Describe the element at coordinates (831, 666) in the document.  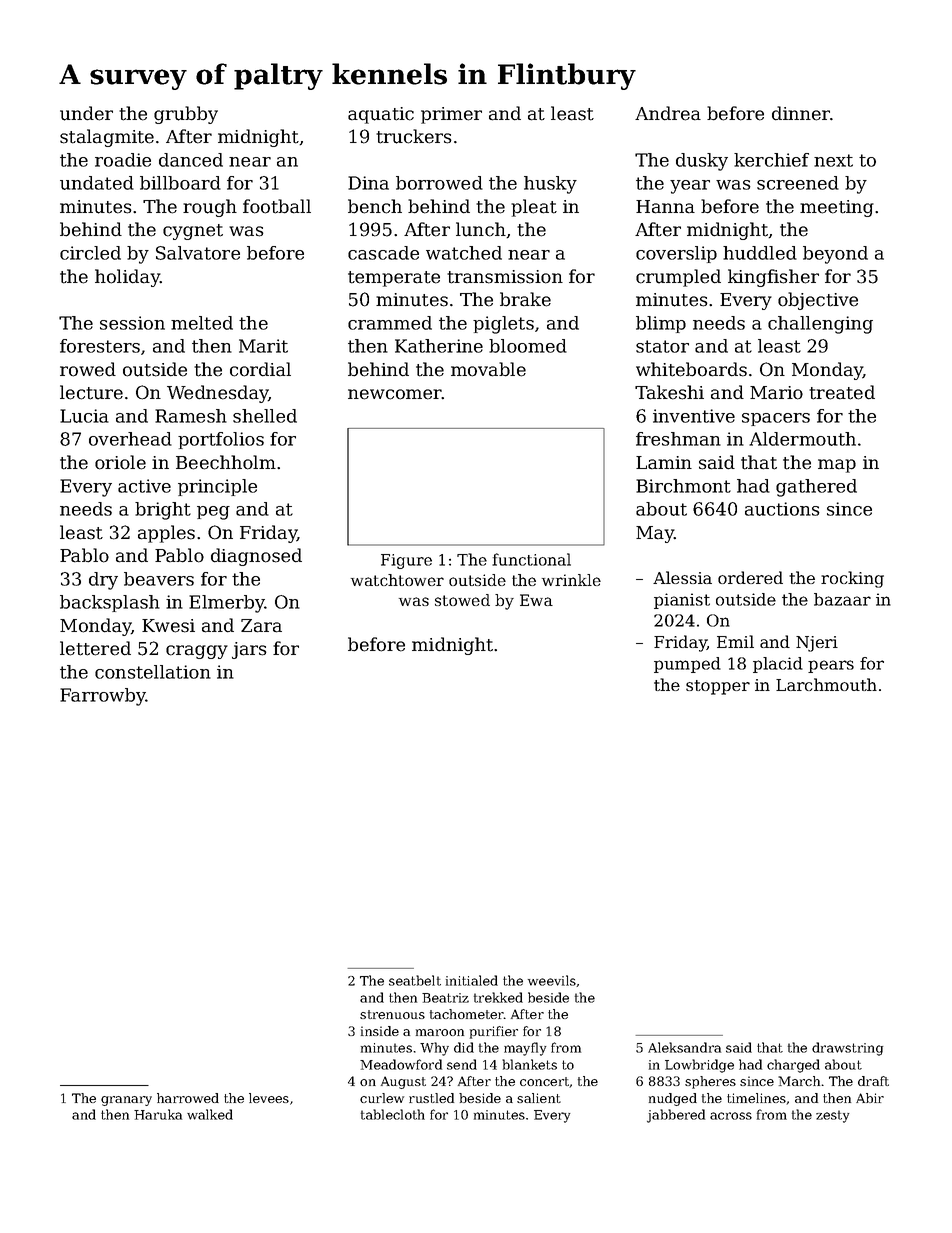
I see `pears` at that location.
